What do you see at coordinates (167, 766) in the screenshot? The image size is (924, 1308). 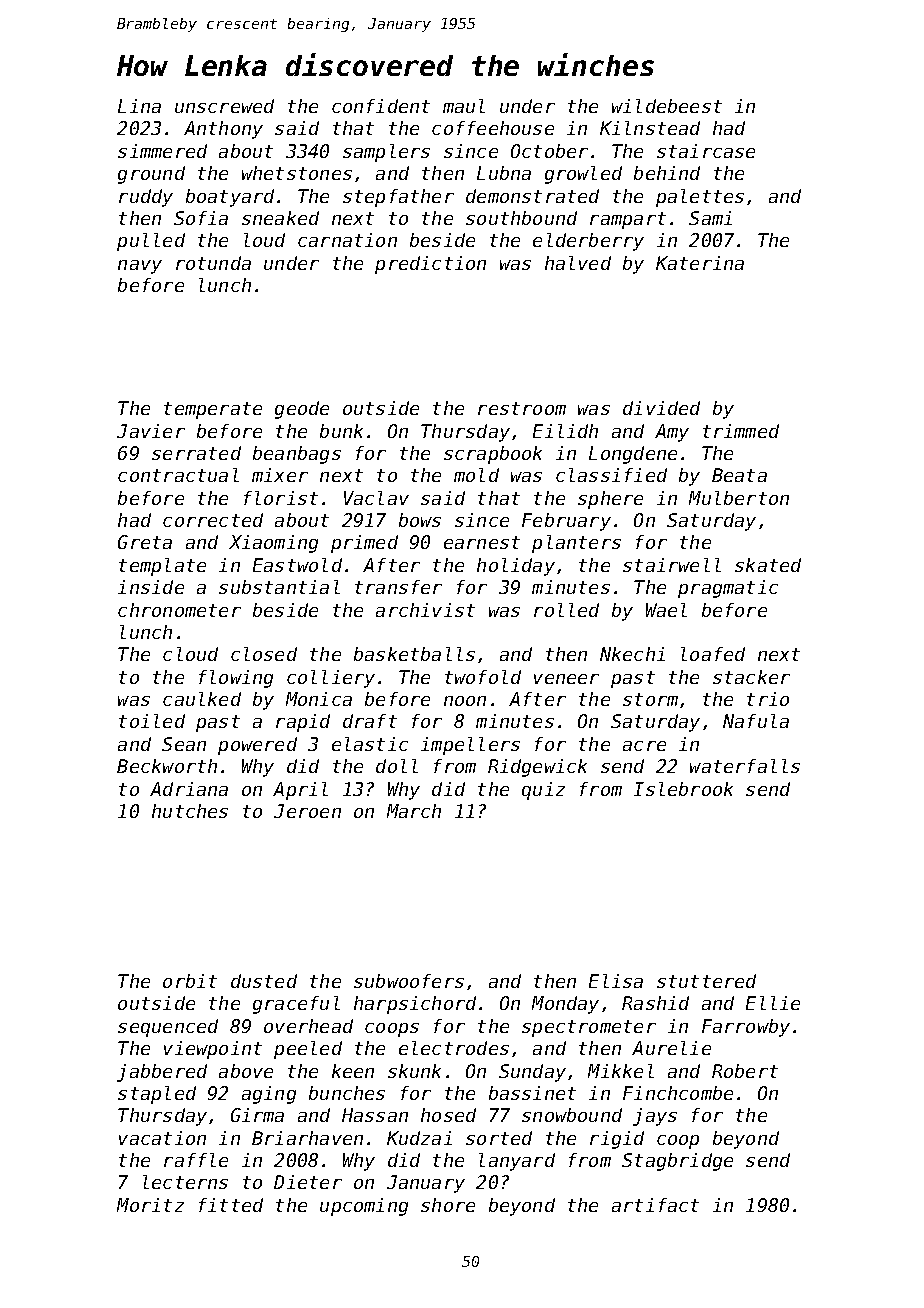 I see `Beckworth` at bounding box center [167, 766].
